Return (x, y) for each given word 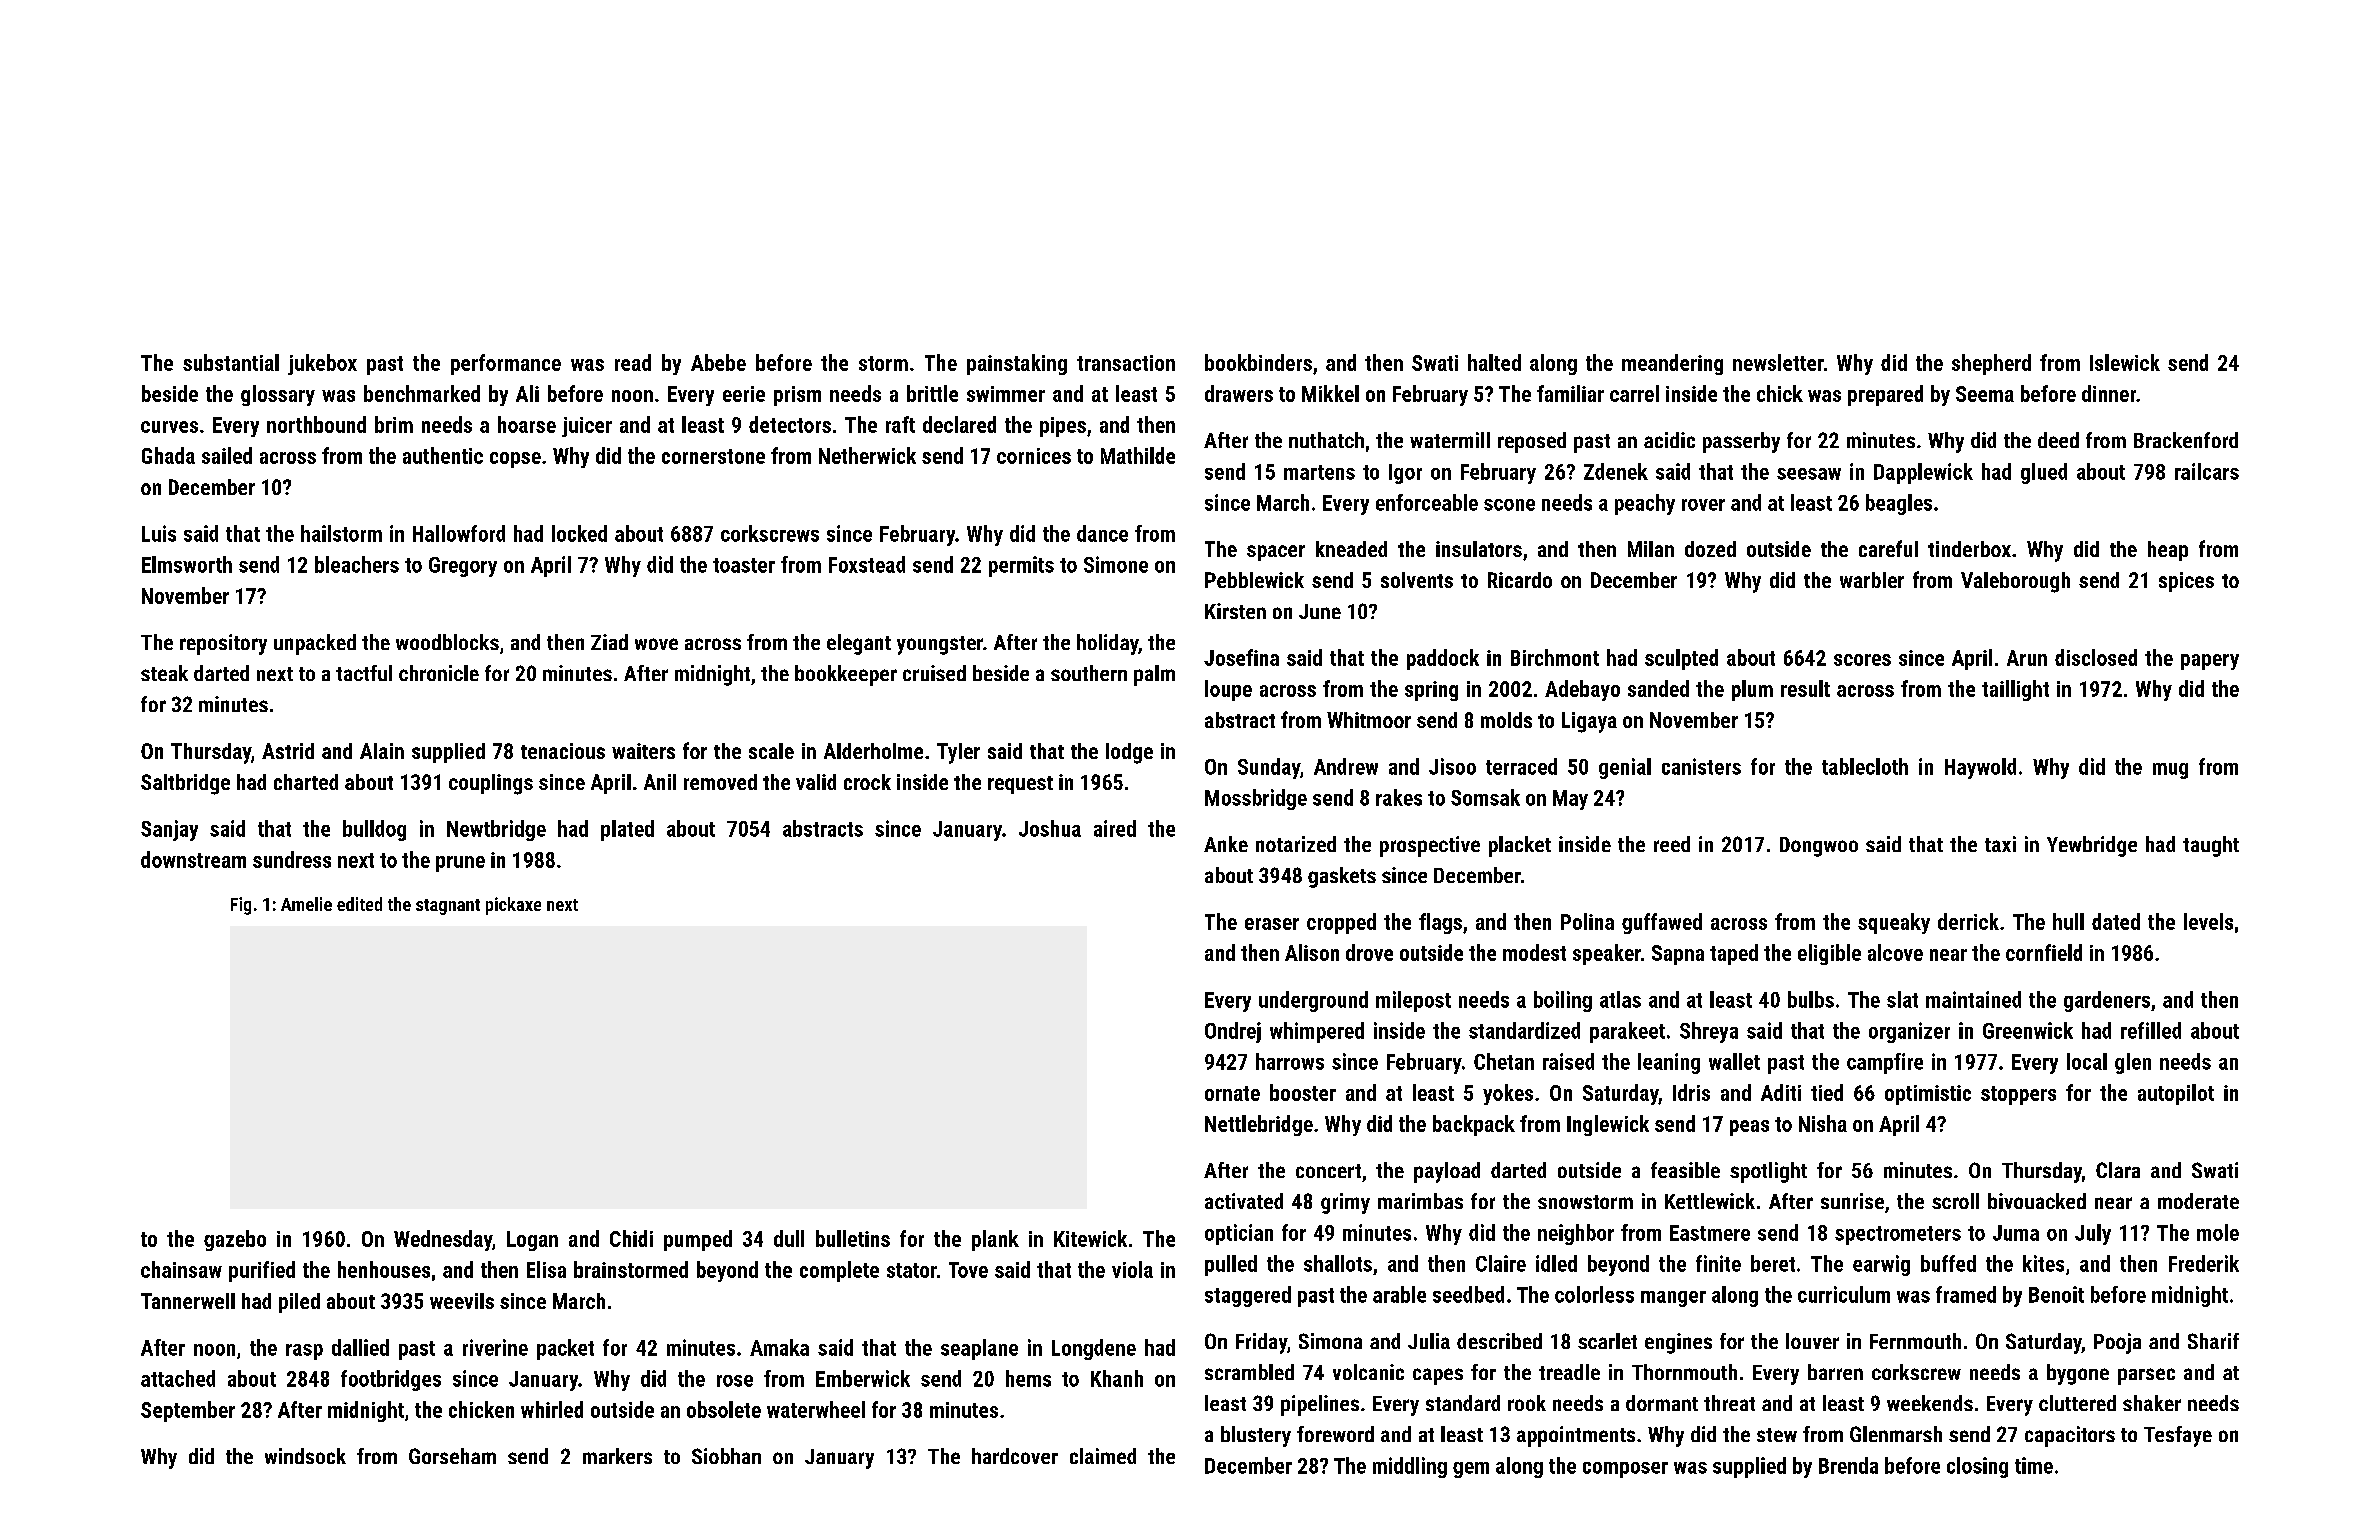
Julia (1429, 1341)
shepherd (1991, 364)
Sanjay (169, 830)
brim (394, 424)
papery (2210, 662)
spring (1431, 691)
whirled (552, 1409)
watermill (1450, 440)
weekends (1930, 1403)
